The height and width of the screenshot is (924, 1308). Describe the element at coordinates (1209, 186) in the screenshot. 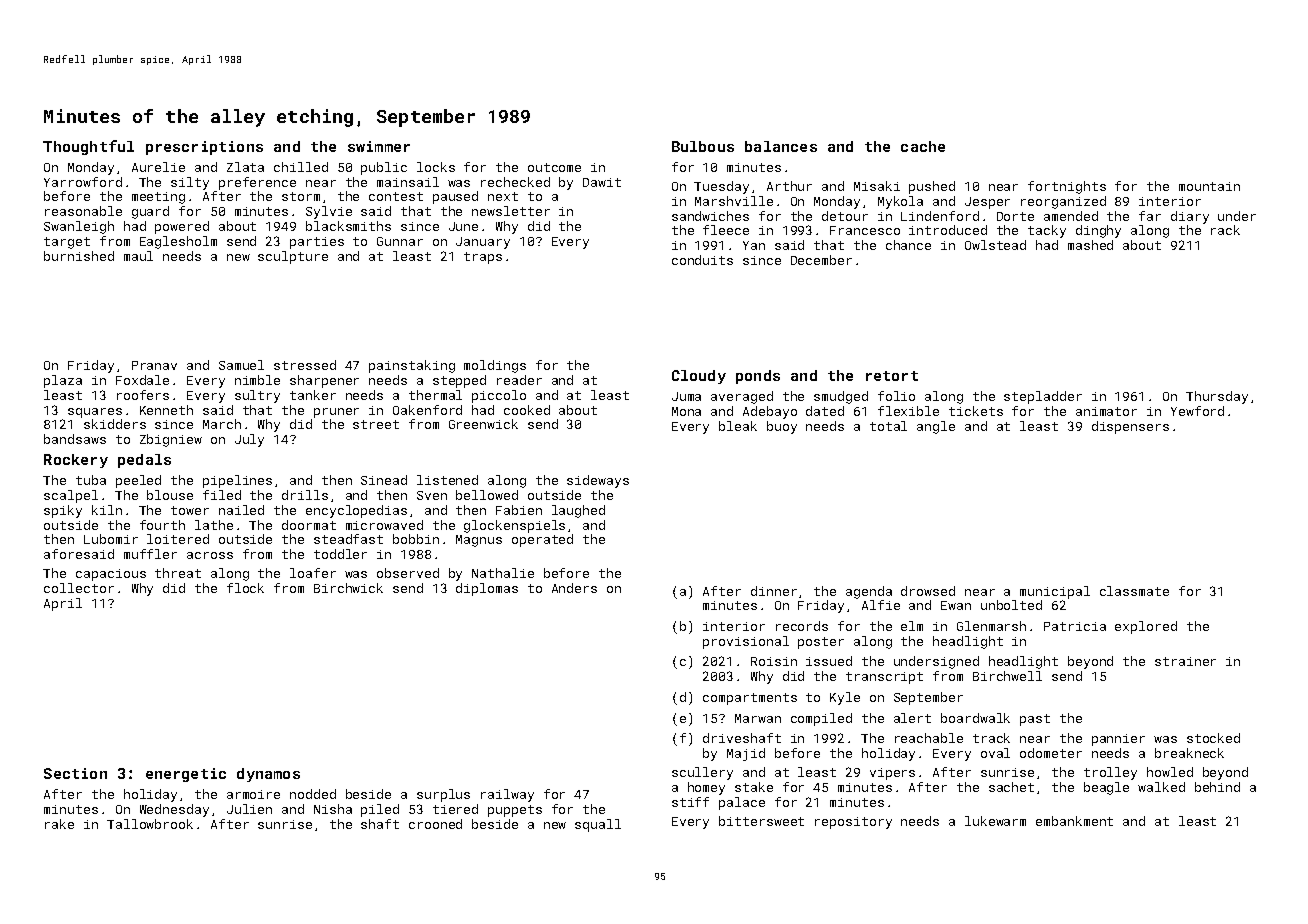

I see `mountain` at that location.
